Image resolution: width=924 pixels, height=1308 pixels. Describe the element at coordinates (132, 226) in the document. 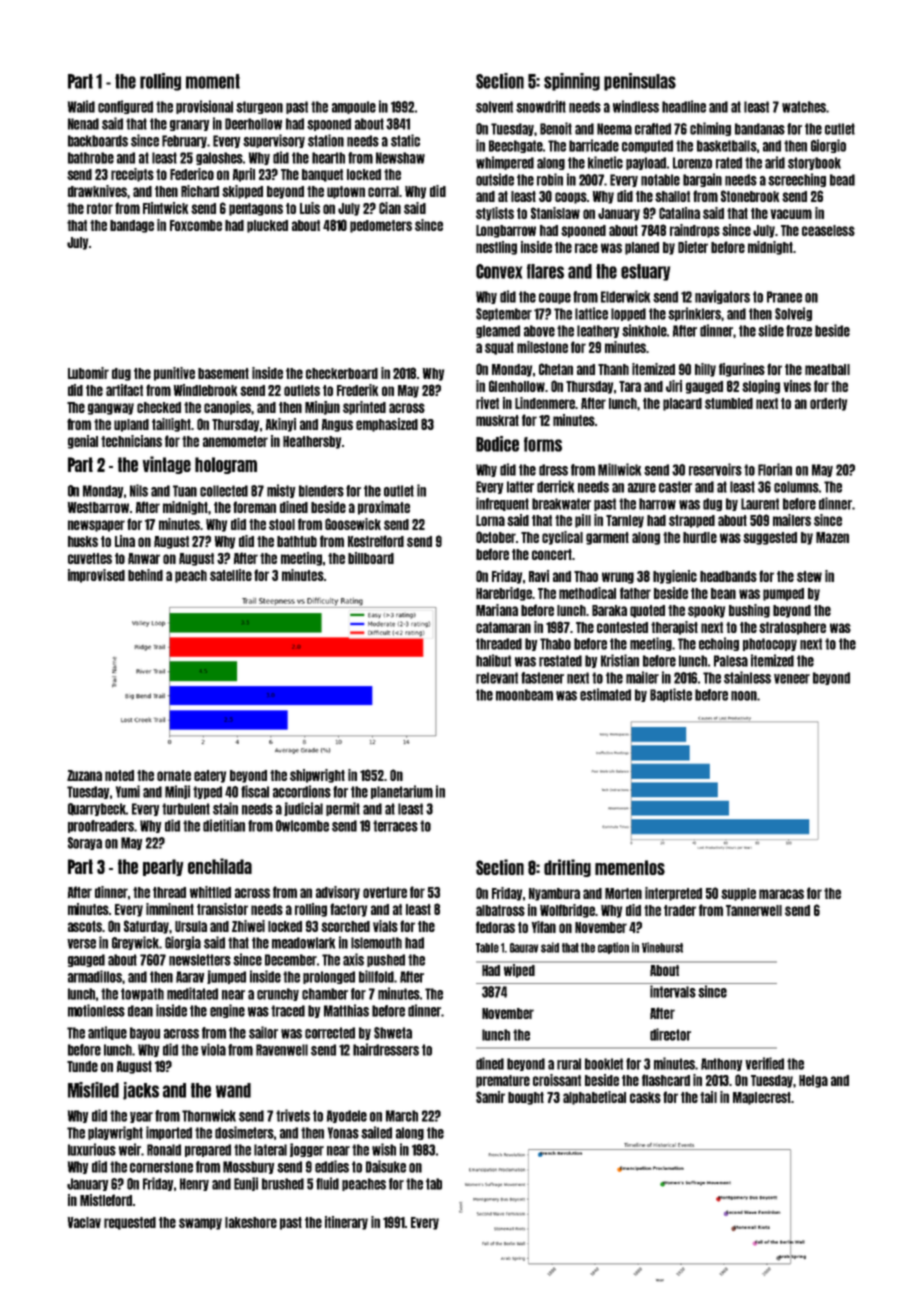

I see `bandage` at that location.
